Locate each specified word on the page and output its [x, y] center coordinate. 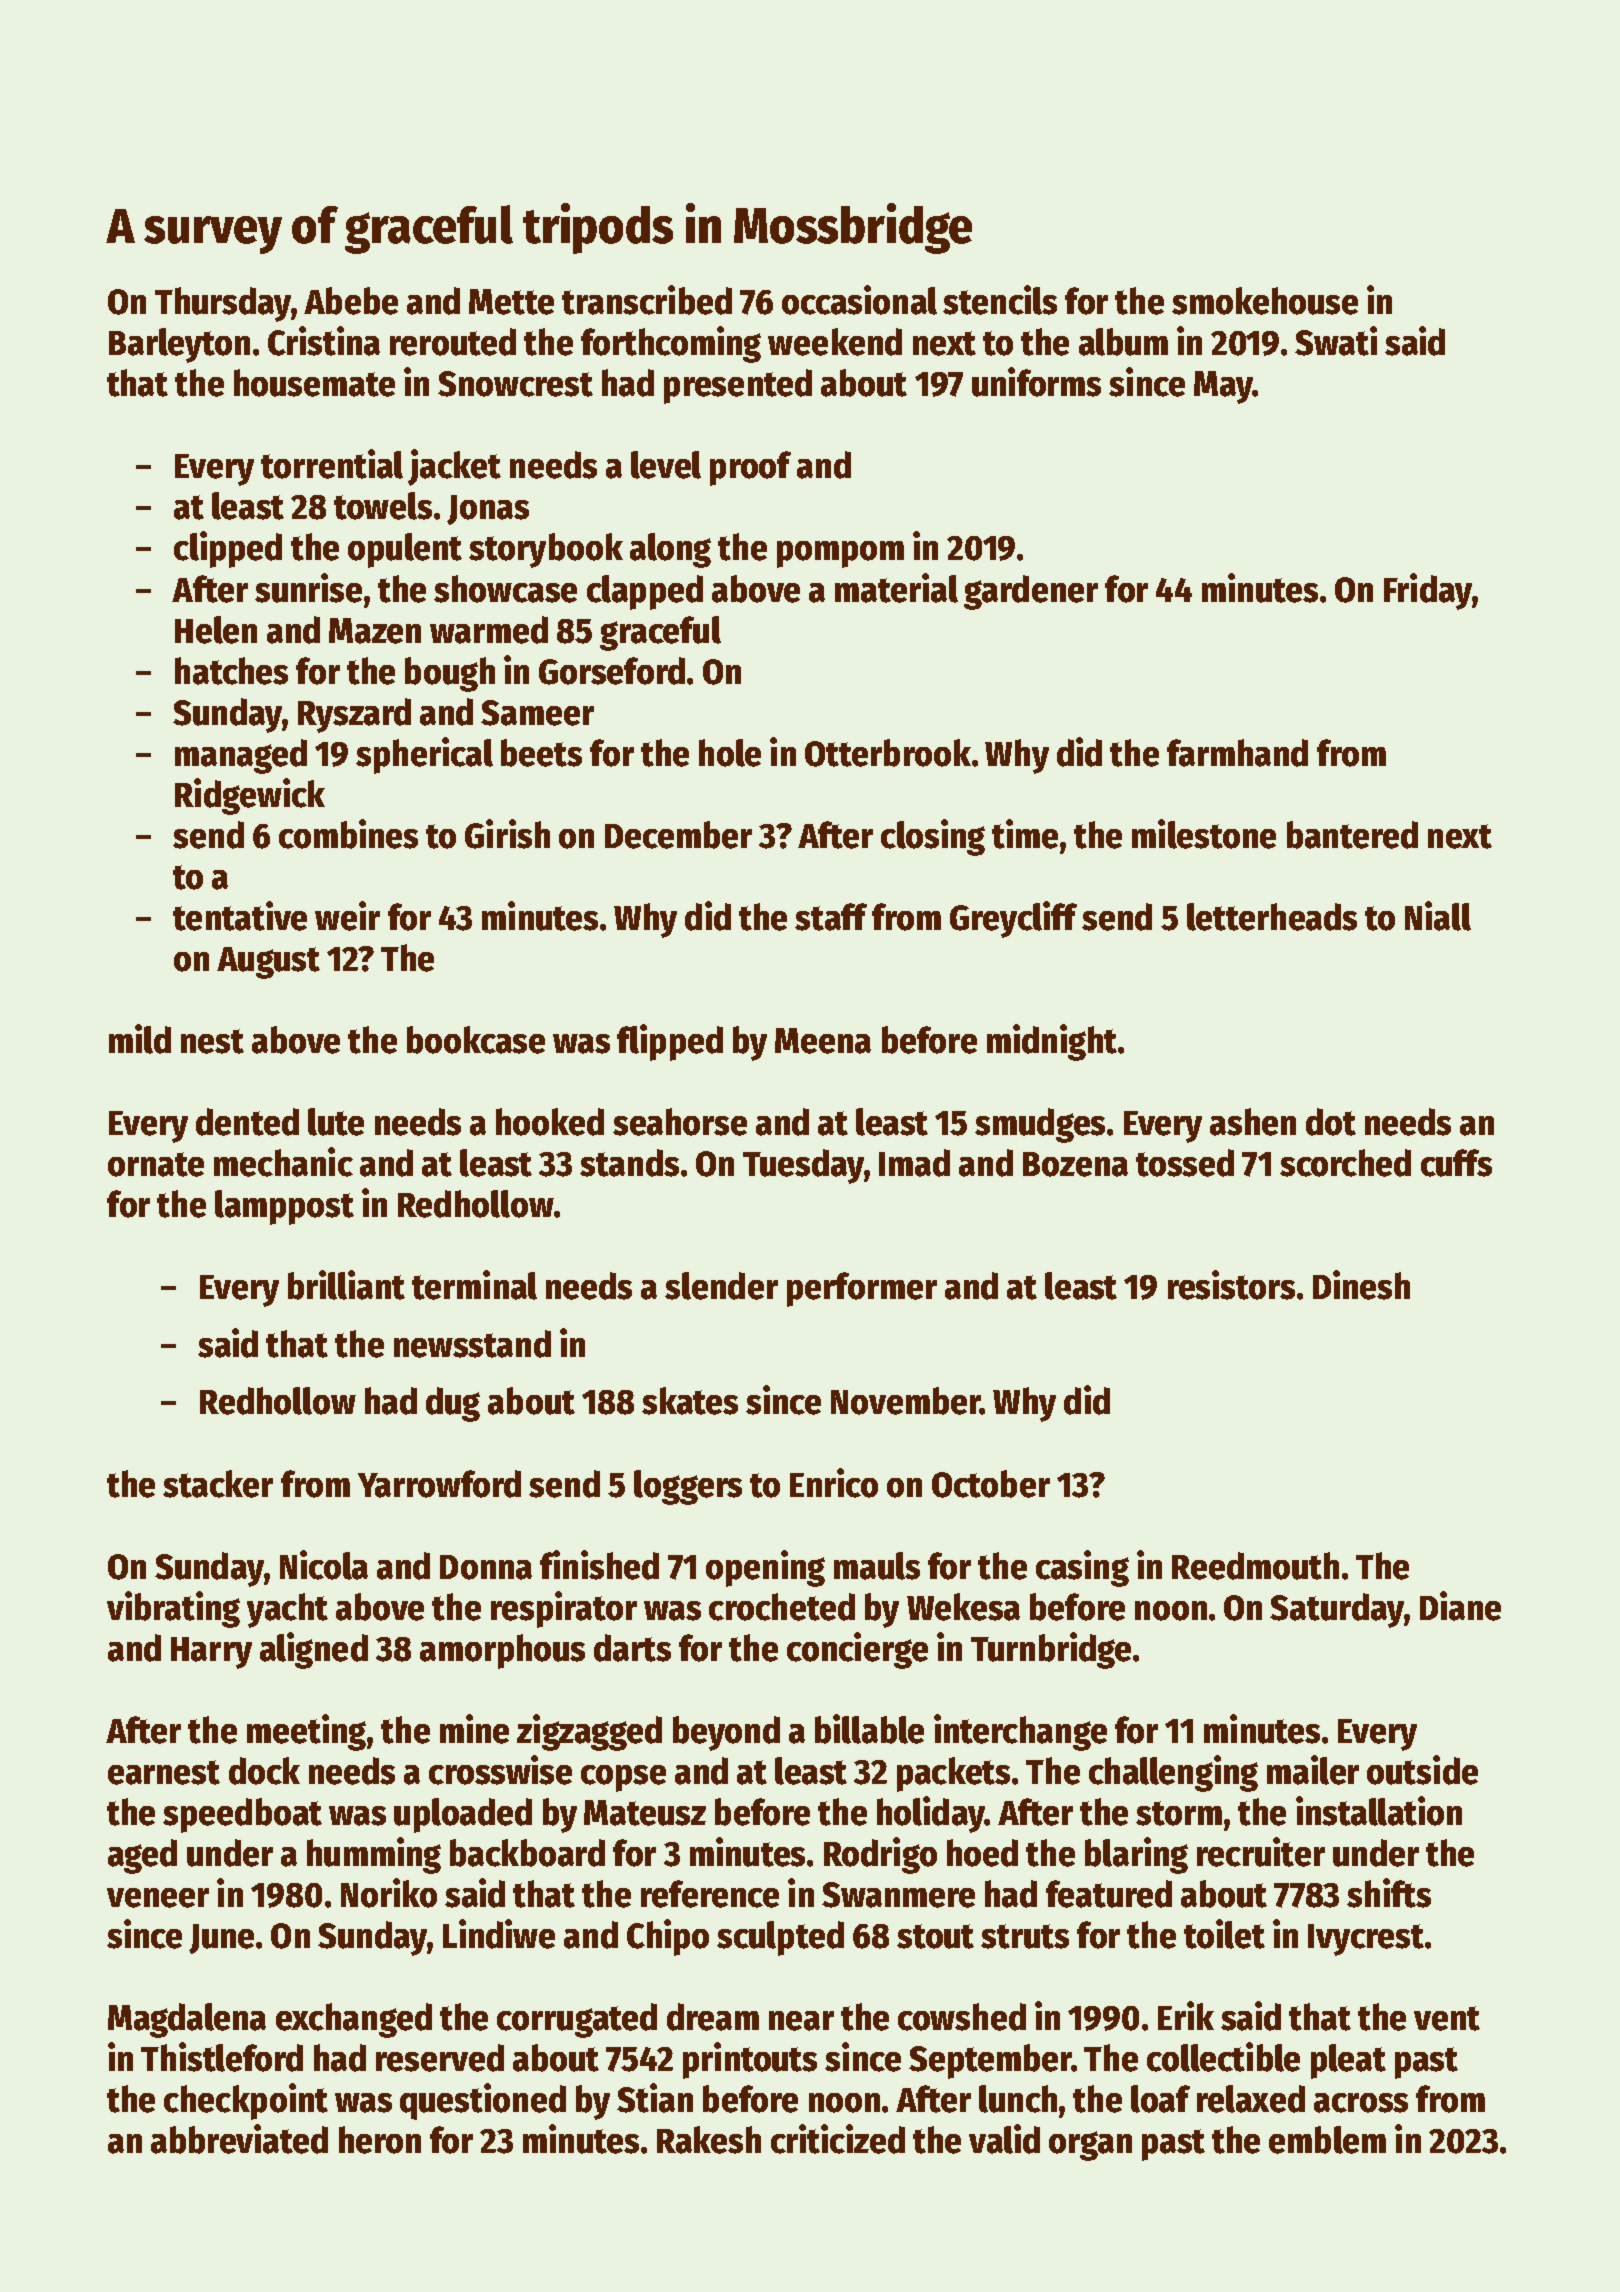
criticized [838, 2139]
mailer [1313, 1770]
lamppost [284, 1207]
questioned [483, 2101]
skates [690, 1401]
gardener [1031, 592]
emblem [1327, 2140]
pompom [840, 554]
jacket [454, 467]
